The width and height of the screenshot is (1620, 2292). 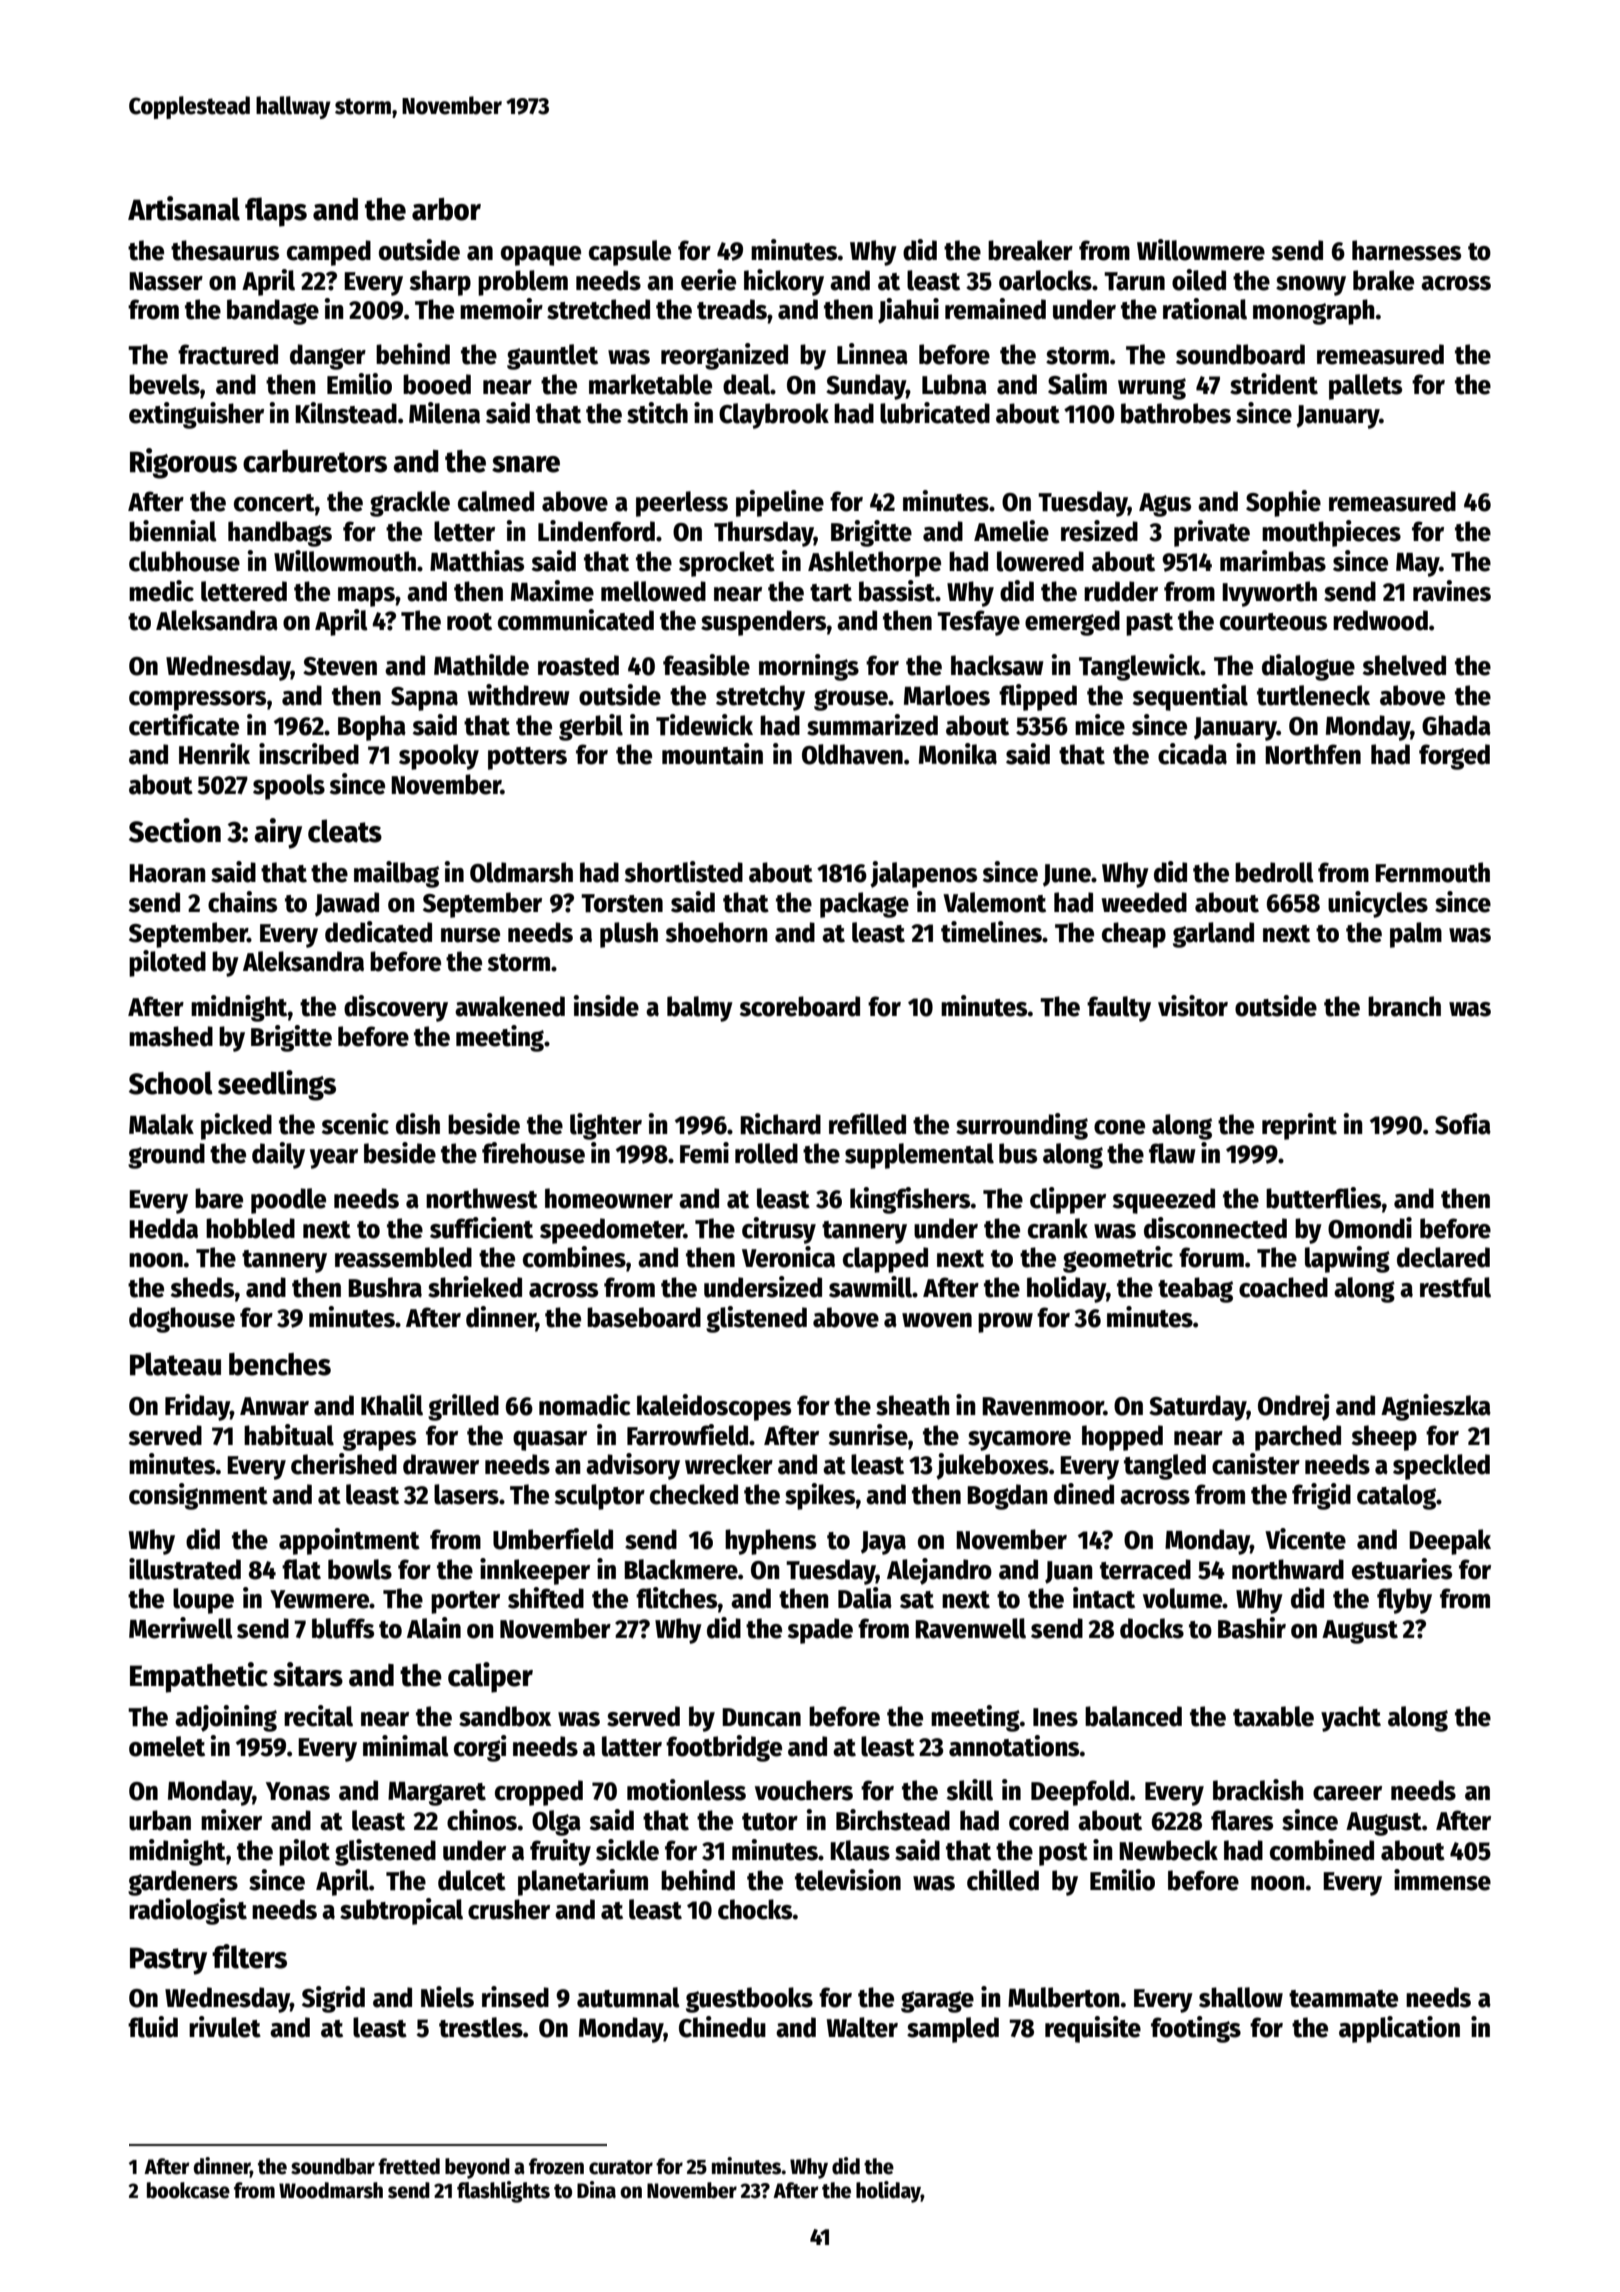 What do you see at coordinates (1404, 1601) in the screenshot?
I see `flyby` at bounding box center [1404, 1601].
